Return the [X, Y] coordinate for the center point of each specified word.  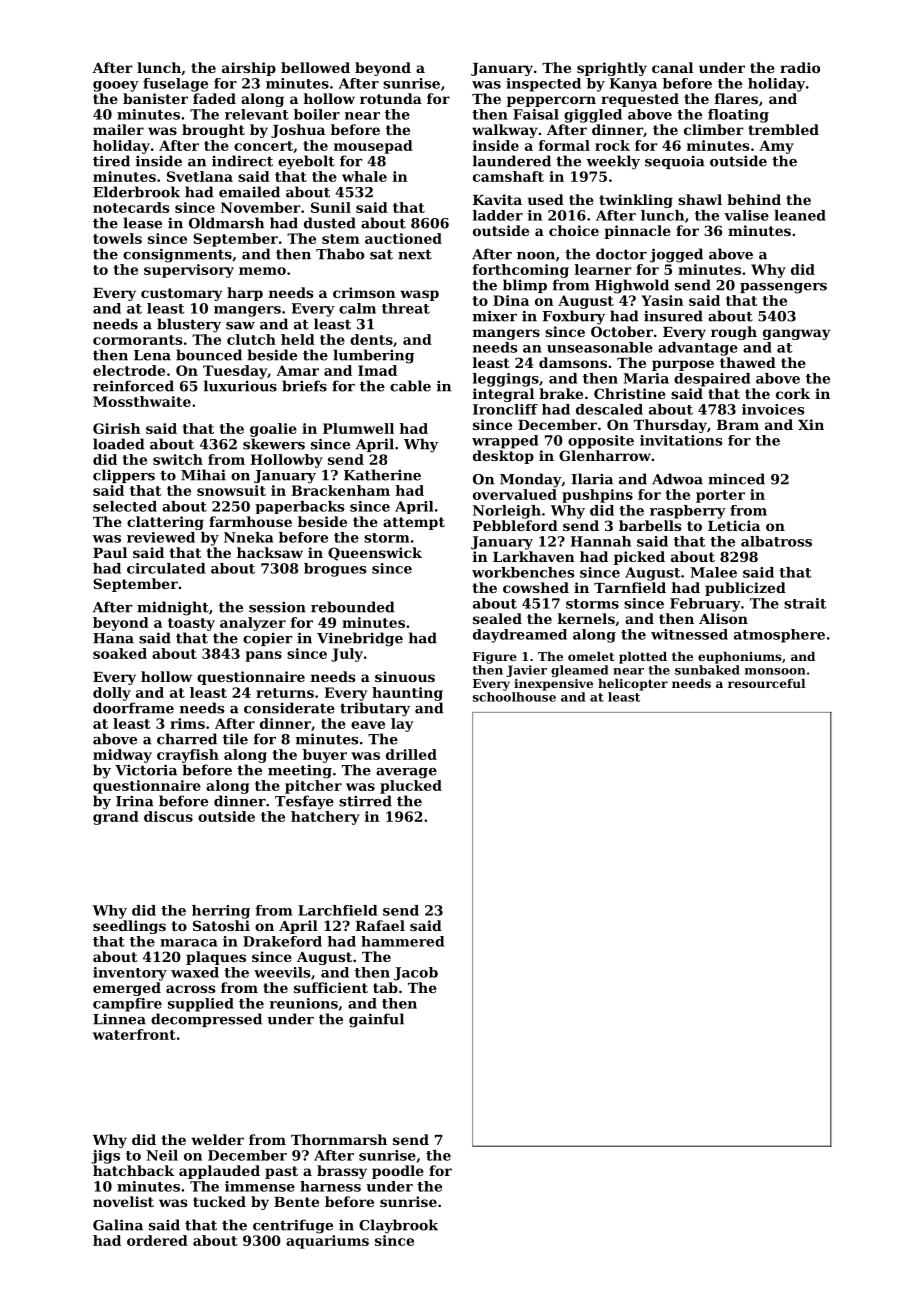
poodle [398, 1172]
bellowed [315, 67]
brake [561, 393]
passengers [783, 288]
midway [122, 756]
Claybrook [398, 1226]
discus [168, 816]
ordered [157, 1240]
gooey [116, 86]
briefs [304, 386]
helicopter [633, 684]
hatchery [325, 818]
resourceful [766, 683]
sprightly [612, 69]
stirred [365, 801]
